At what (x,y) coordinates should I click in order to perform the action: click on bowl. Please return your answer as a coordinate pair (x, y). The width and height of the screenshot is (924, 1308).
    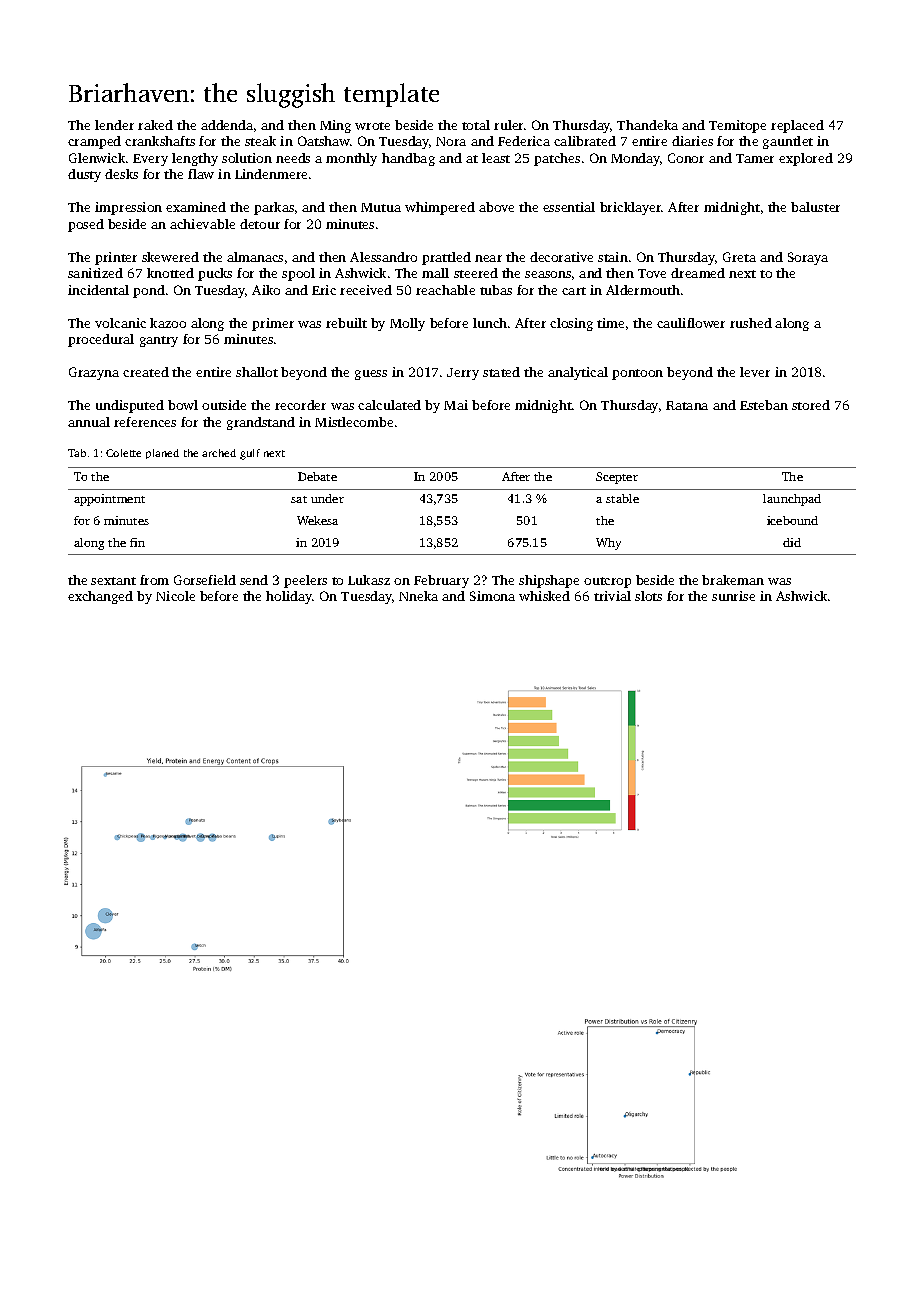
    Looking at the image, I should click on (183, 405).
